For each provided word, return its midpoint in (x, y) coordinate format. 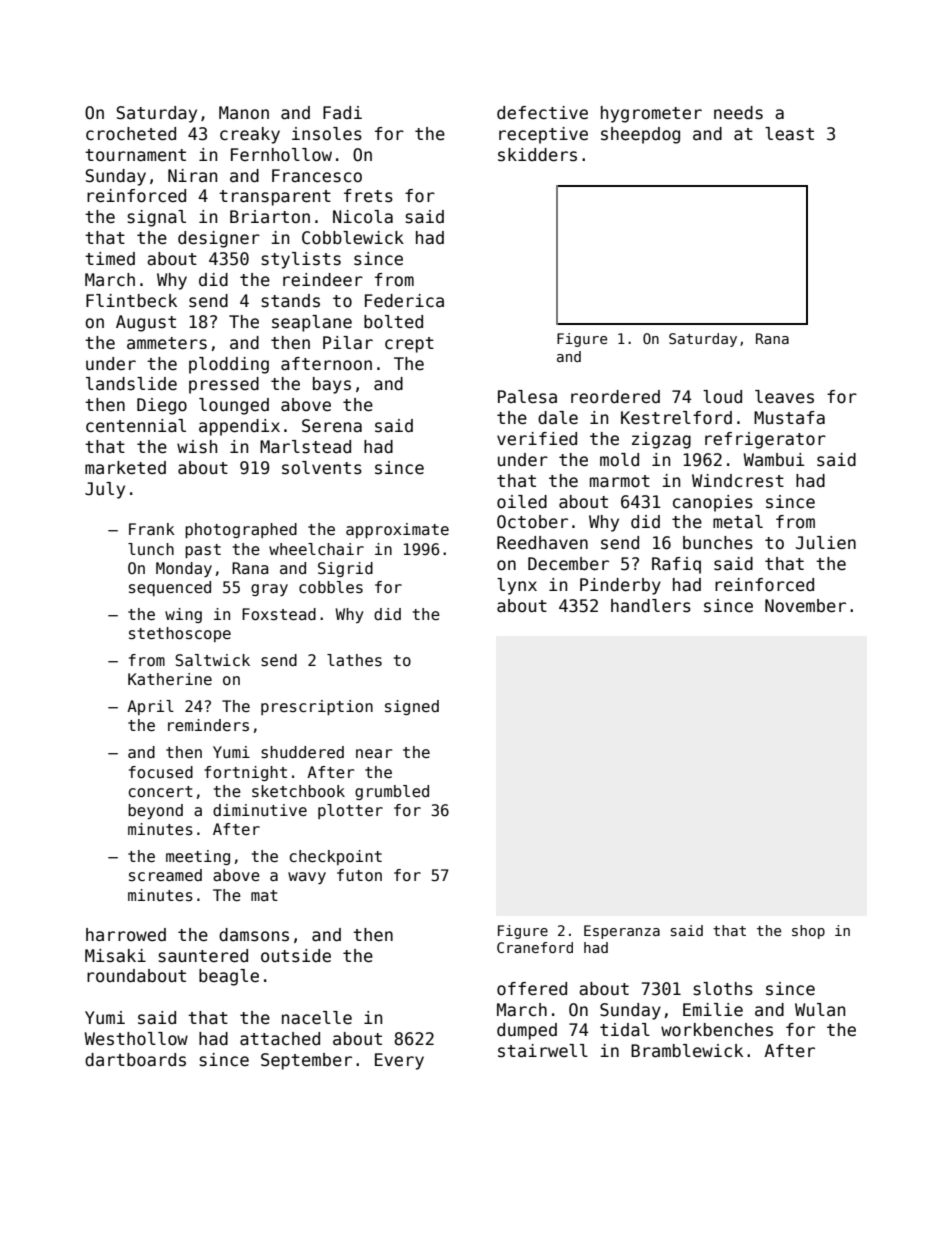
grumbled (392, 792)
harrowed (126, 935)
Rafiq (676, 565)
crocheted (131, 134)
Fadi (342, 113)
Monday (184, 569)
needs (738, 113)
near (374, 753)
